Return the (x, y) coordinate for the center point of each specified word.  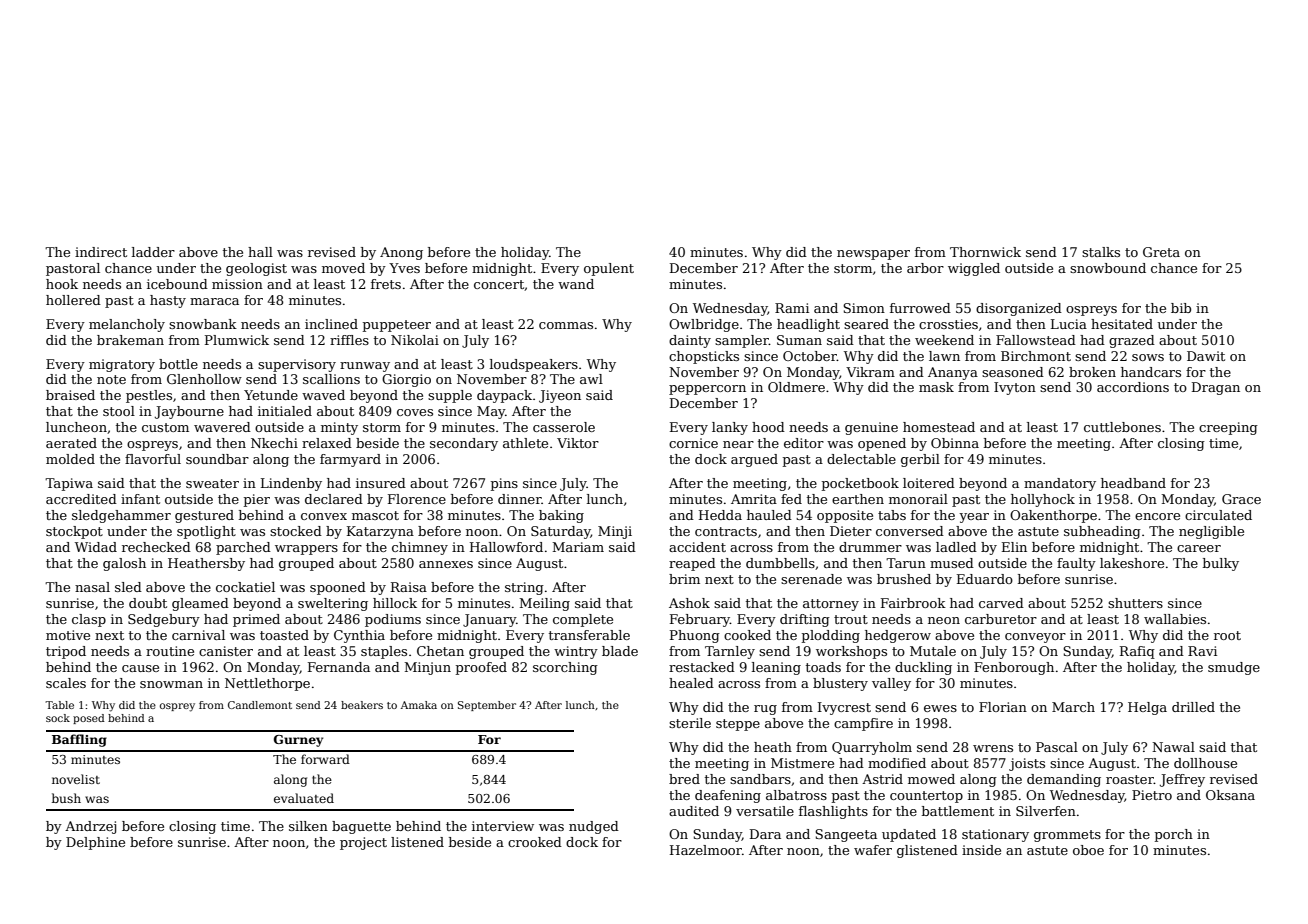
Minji (615, 532)
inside (981, 850)
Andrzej (90, 827)
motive (68, 635)
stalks (1101, 252)
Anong (401, 253)
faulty (1076, 564)
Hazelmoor (706, 850)
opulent (609, 269)
